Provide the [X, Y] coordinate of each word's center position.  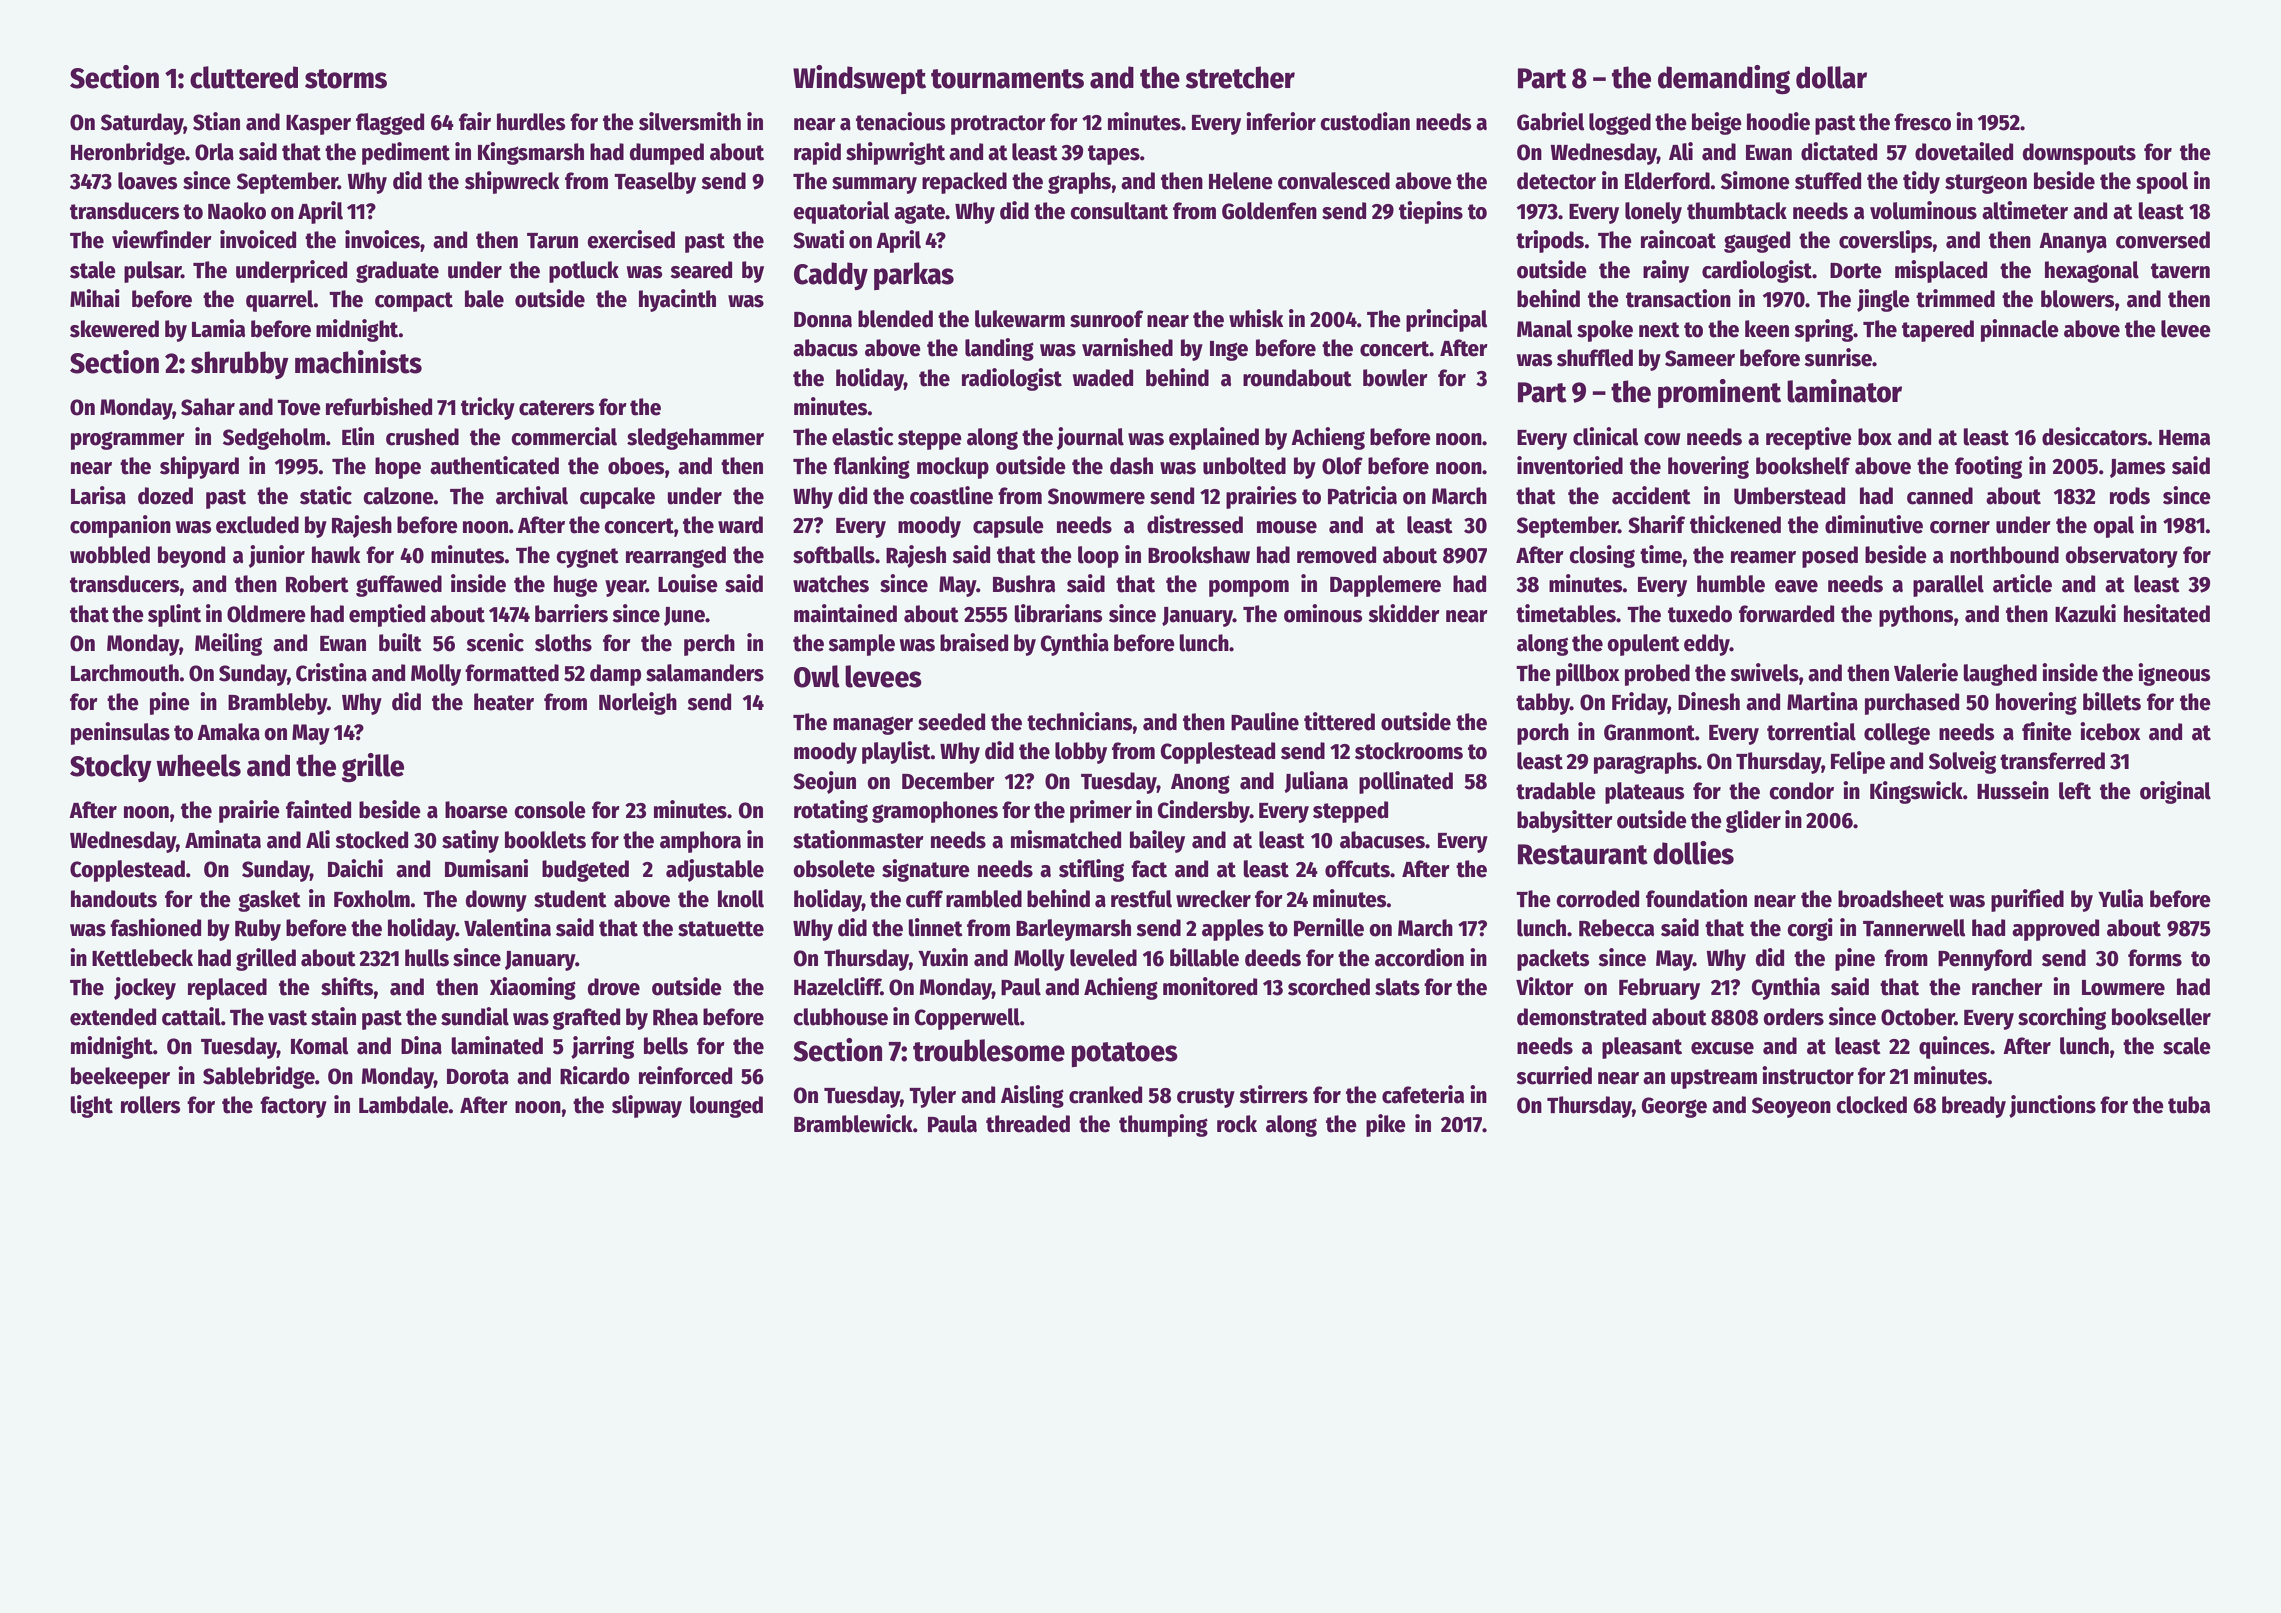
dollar [1831, 77]
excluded [257, 525]
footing [1988, 467]
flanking [871, 467]
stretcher [1240, 77]
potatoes [1125, 1054]
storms [346, 79]
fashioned [155, 927]
